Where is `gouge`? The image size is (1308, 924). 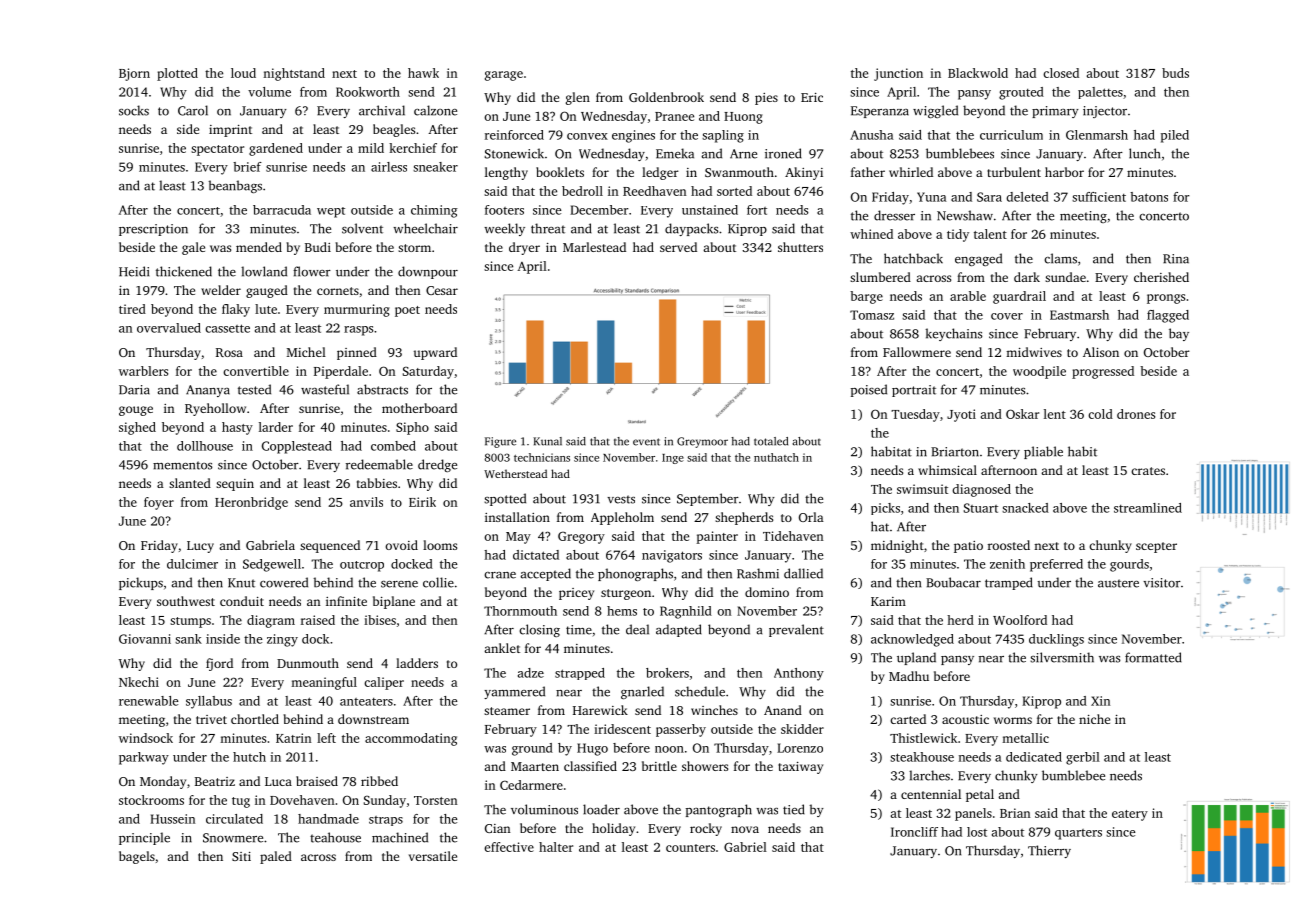 gouge is located at coordinates (136, 411).
